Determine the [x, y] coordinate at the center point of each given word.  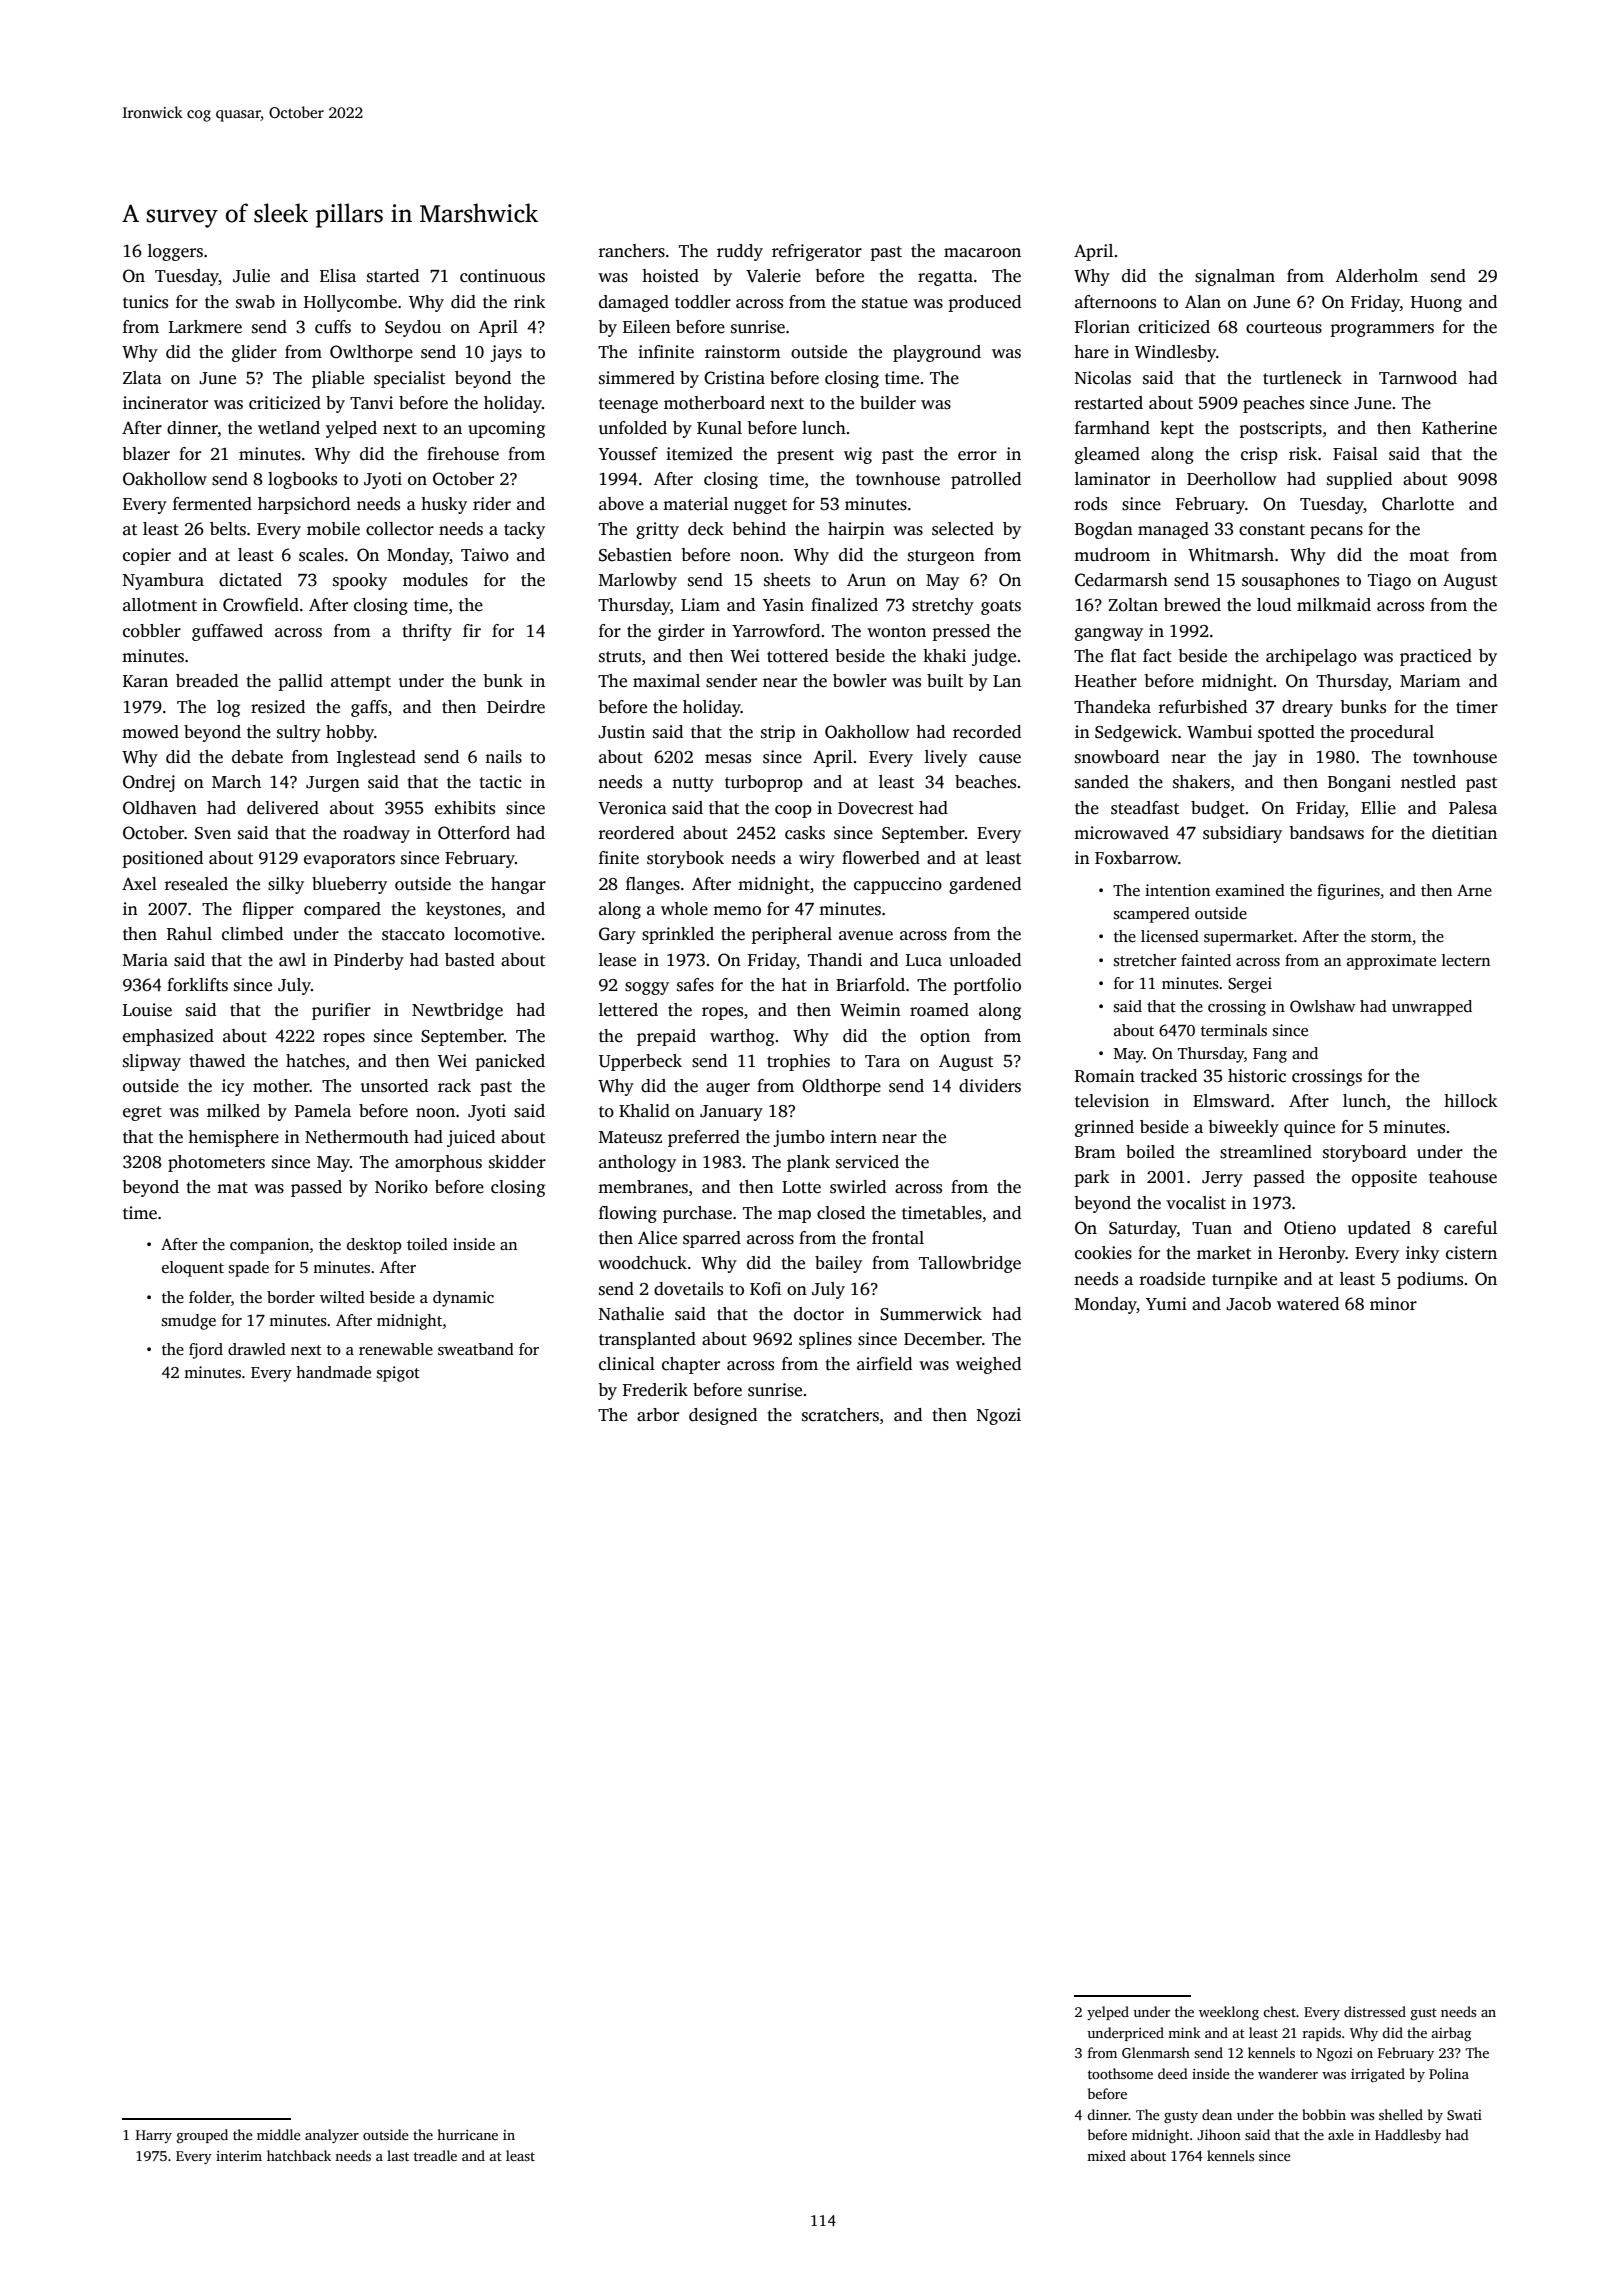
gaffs [369, 708]
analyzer [332, 2136]
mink [1184, 2032]
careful [1470, 1228]
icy [233, 1087]
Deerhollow [1231, 479]
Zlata [142, 377]
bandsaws [1326, 833]
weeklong [1229, 2013]
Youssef [628, 454]
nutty [693, 784]
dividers [990, 1086]
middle [279, 2134]
